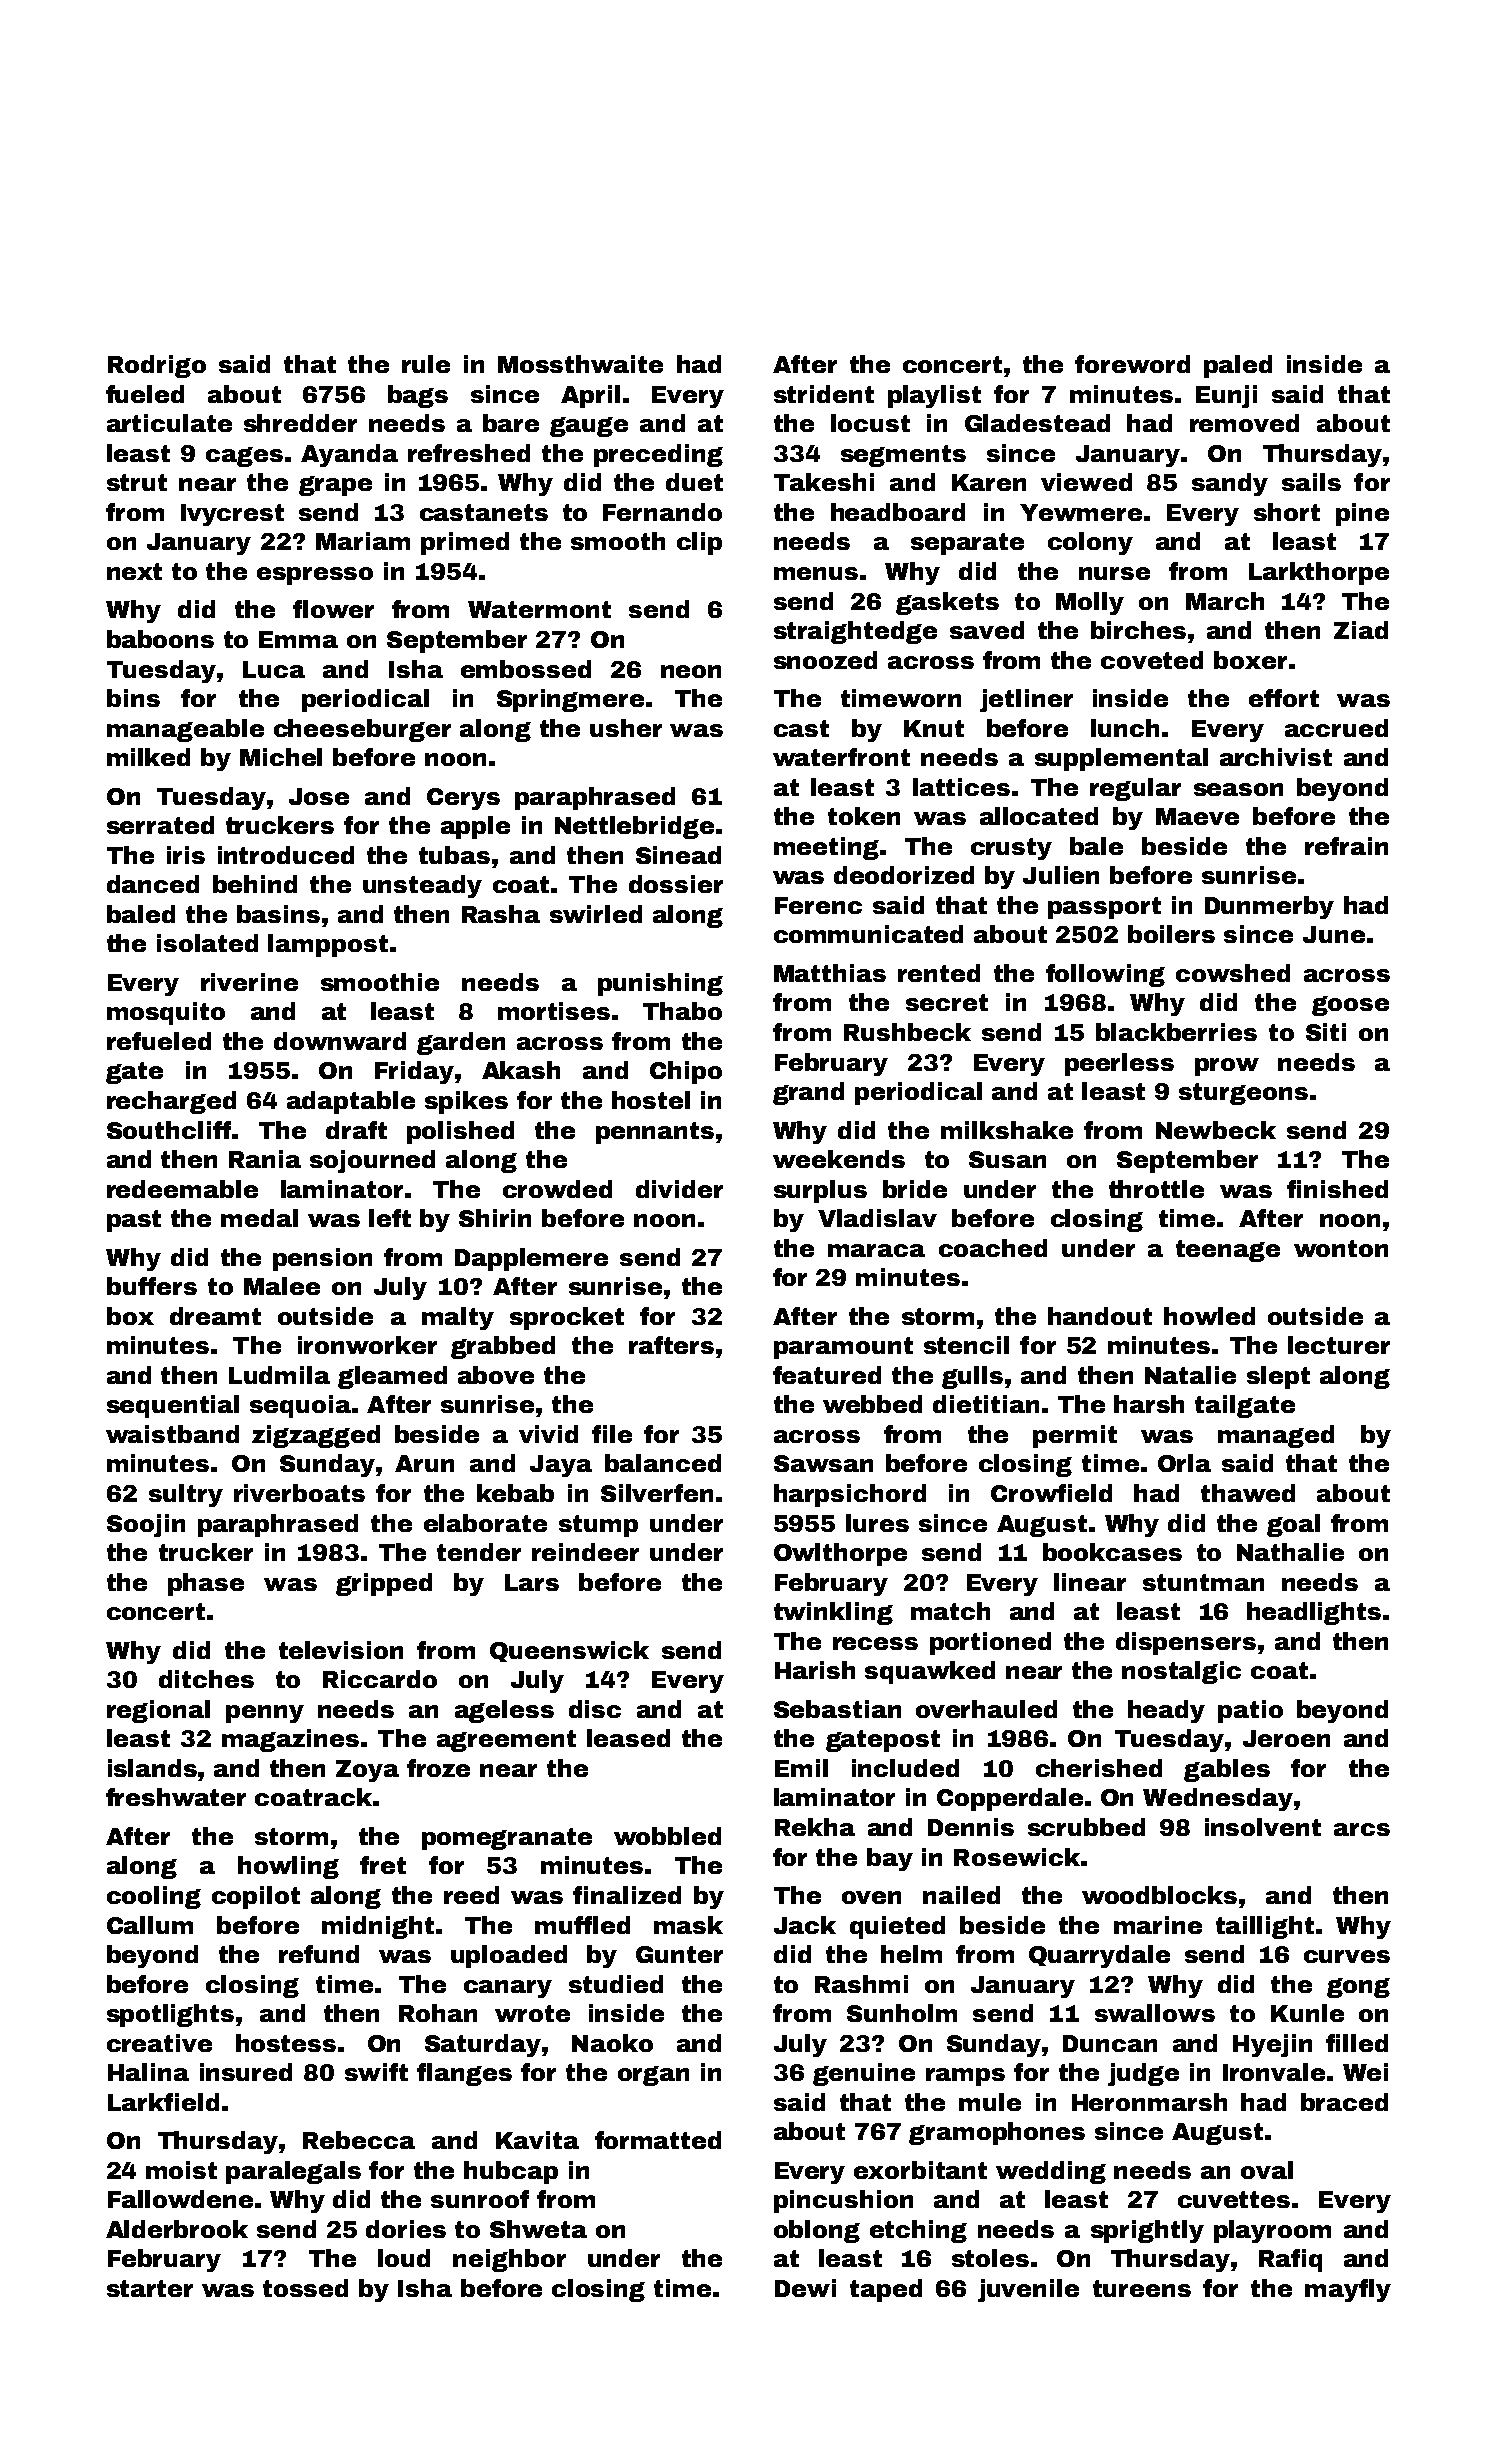  I want to click on accrued, so click(1336, 728).
